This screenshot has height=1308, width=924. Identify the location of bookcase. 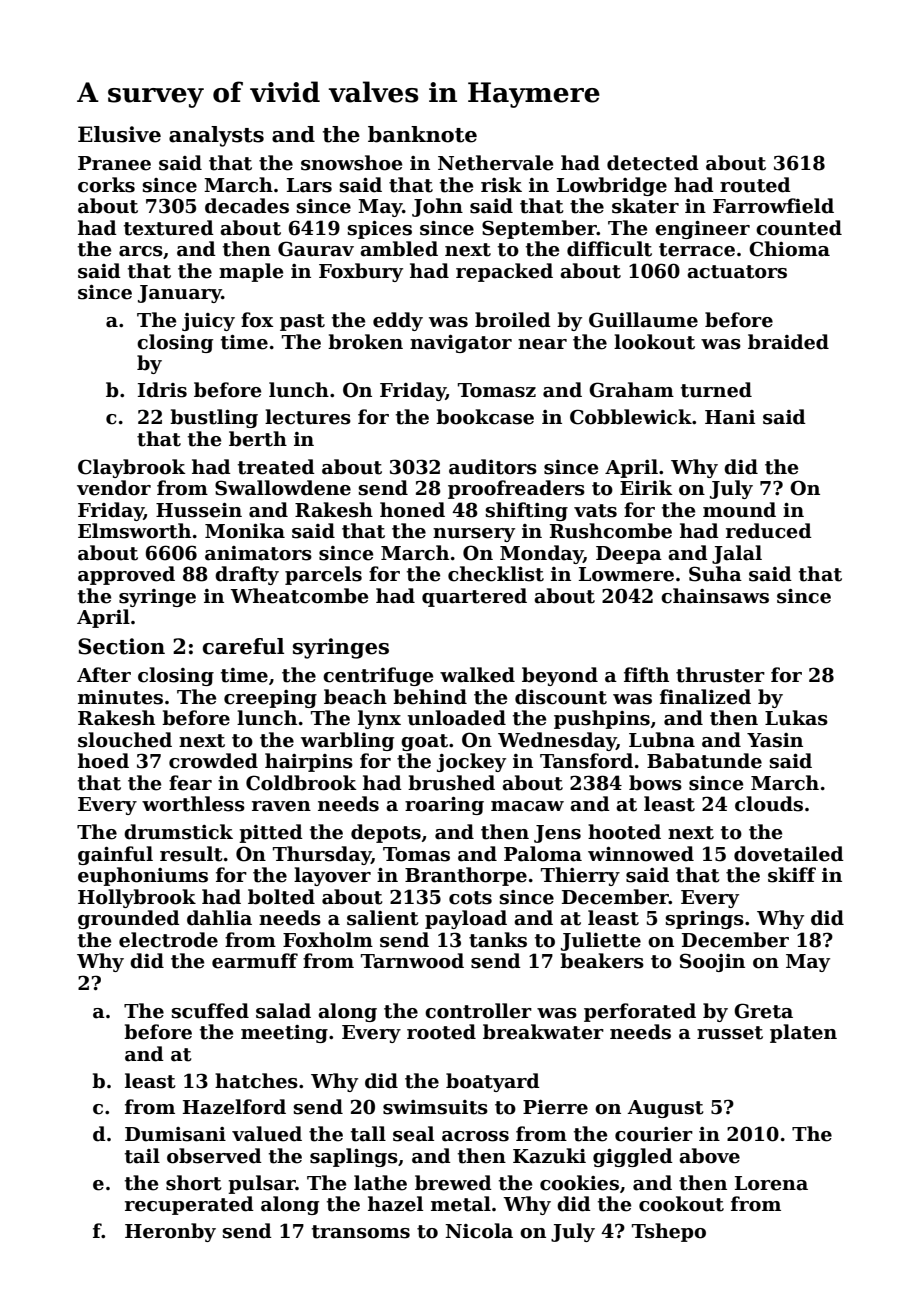
(485, 417).
